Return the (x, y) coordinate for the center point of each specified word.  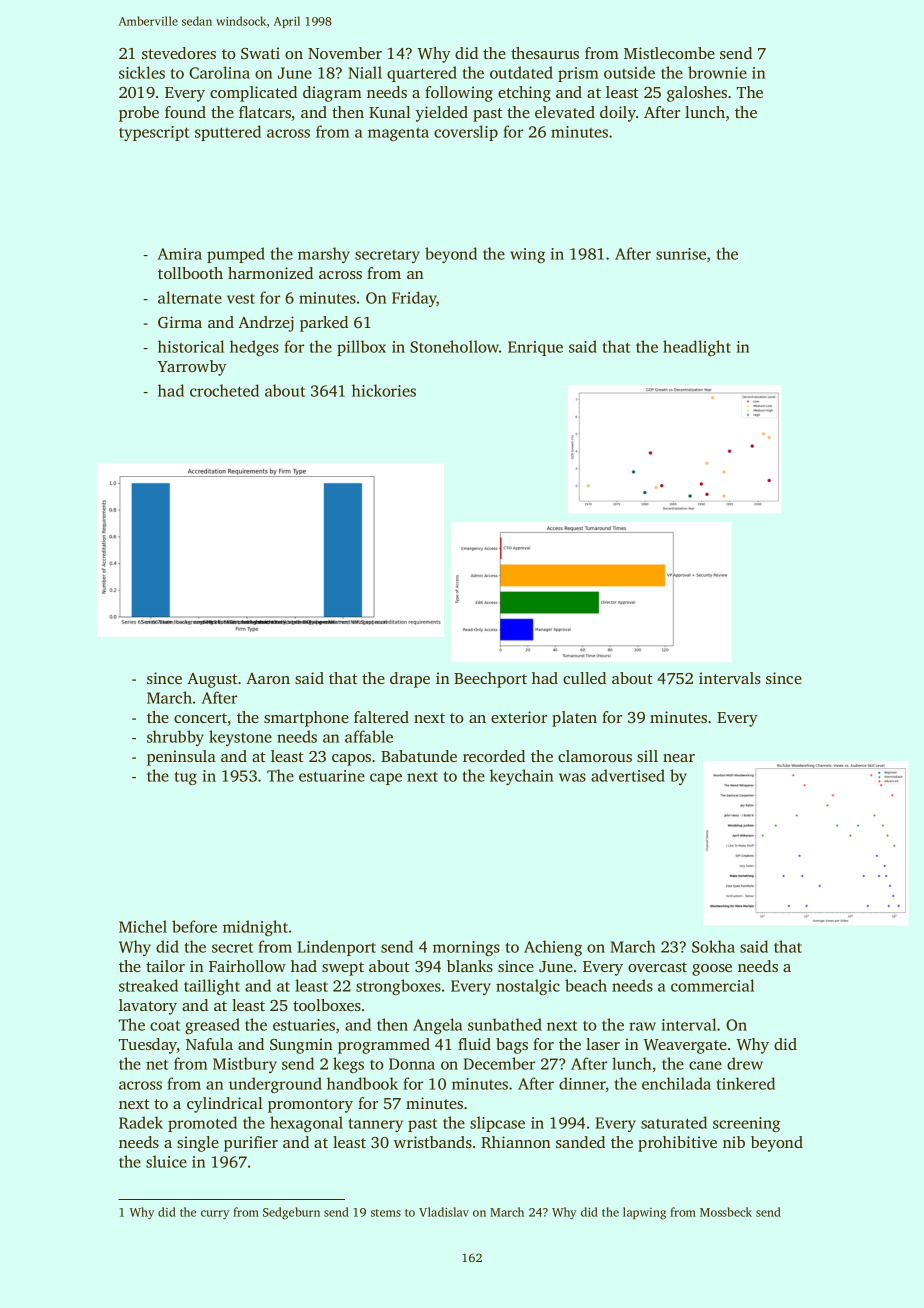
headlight (697, 348)
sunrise (681, 254)
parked (324, 324)
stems (386, 1213)
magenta (398, 134)
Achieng (553, 948)
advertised (628, 775)
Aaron (268, 678)
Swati (260, 53)
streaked (148, 985)
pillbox (361, 348)
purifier (251, 1144)
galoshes (697, 94)
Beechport (490, 680)
